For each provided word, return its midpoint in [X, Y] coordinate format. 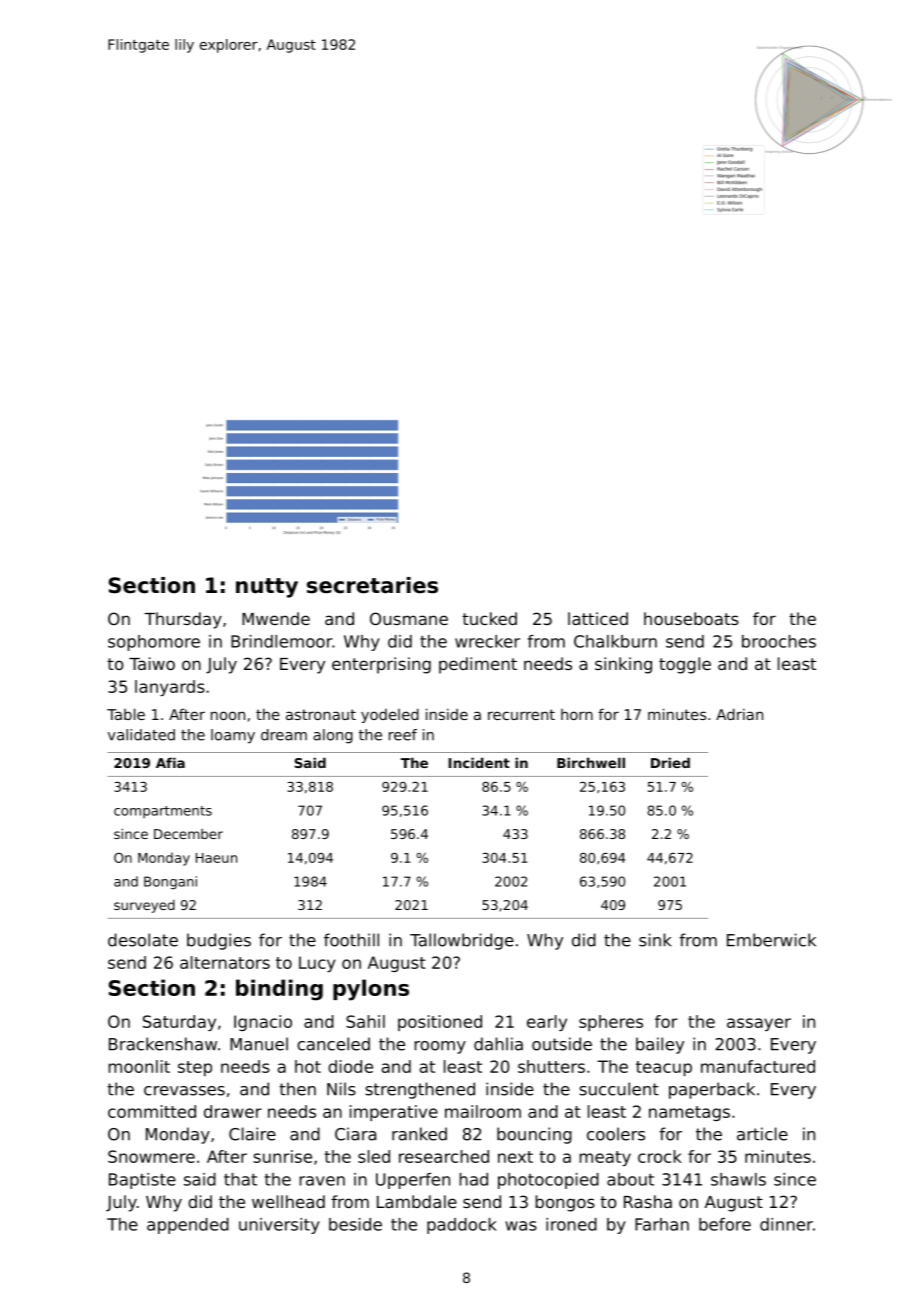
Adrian [739, 714]
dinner [786, 1224]
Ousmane [409, 618]
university [279, 1226]
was [521, 1226]
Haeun [216, 858]
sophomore [154, 643]
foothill [351, 940]
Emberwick [771, 940]
